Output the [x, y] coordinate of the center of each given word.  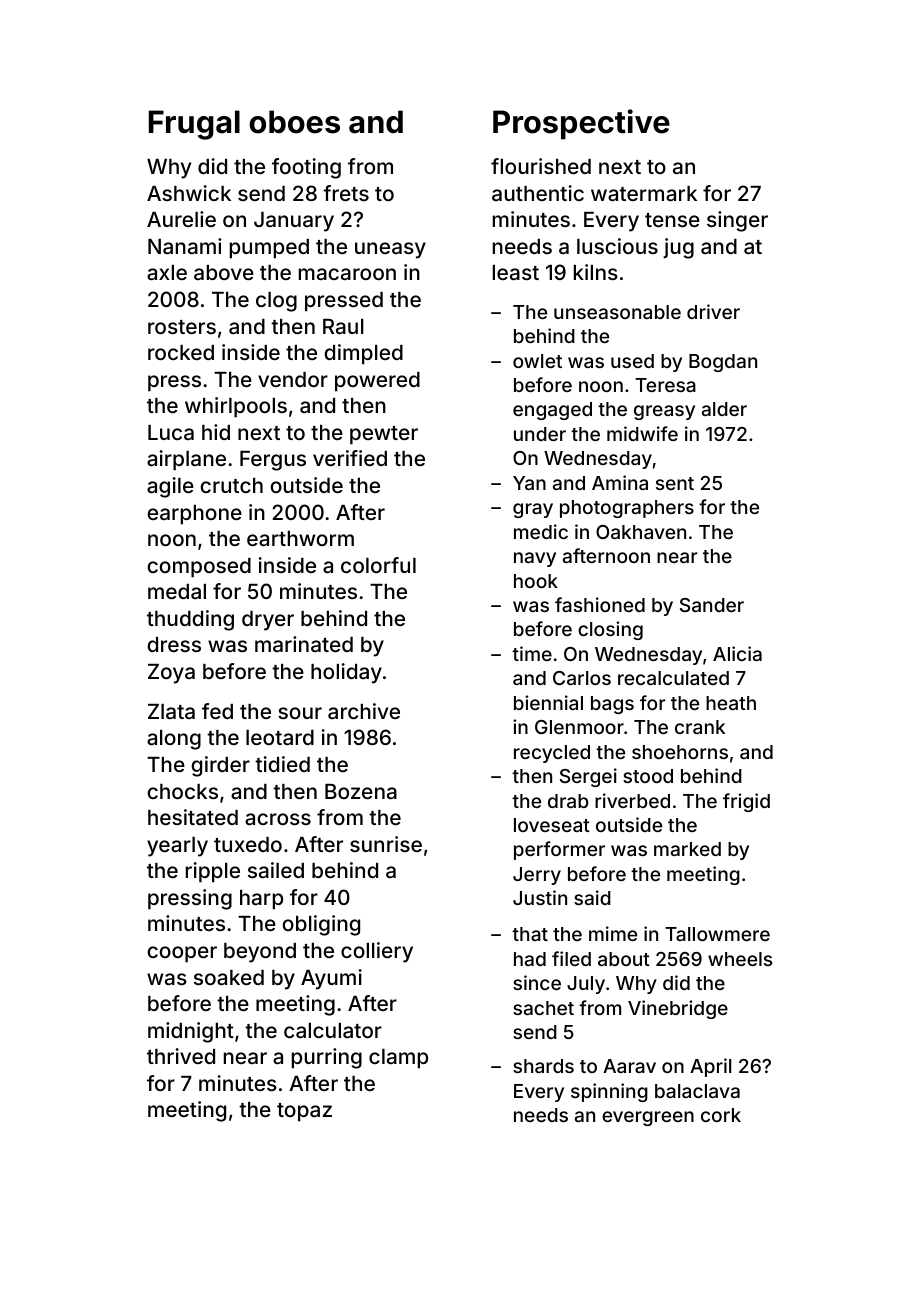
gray [533, 510]
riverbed [632, 800]
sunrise [386, 844]
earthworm [300, 538]
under [540, 434]
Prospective [581, 124]
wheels [740, 959]
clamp [398, 1059]
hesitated [193, 817]
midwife [642, 433]
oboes [294, 122]
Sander [712, 605]
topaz [304, 1112]
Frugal [194, 125]
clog [276, 302]
